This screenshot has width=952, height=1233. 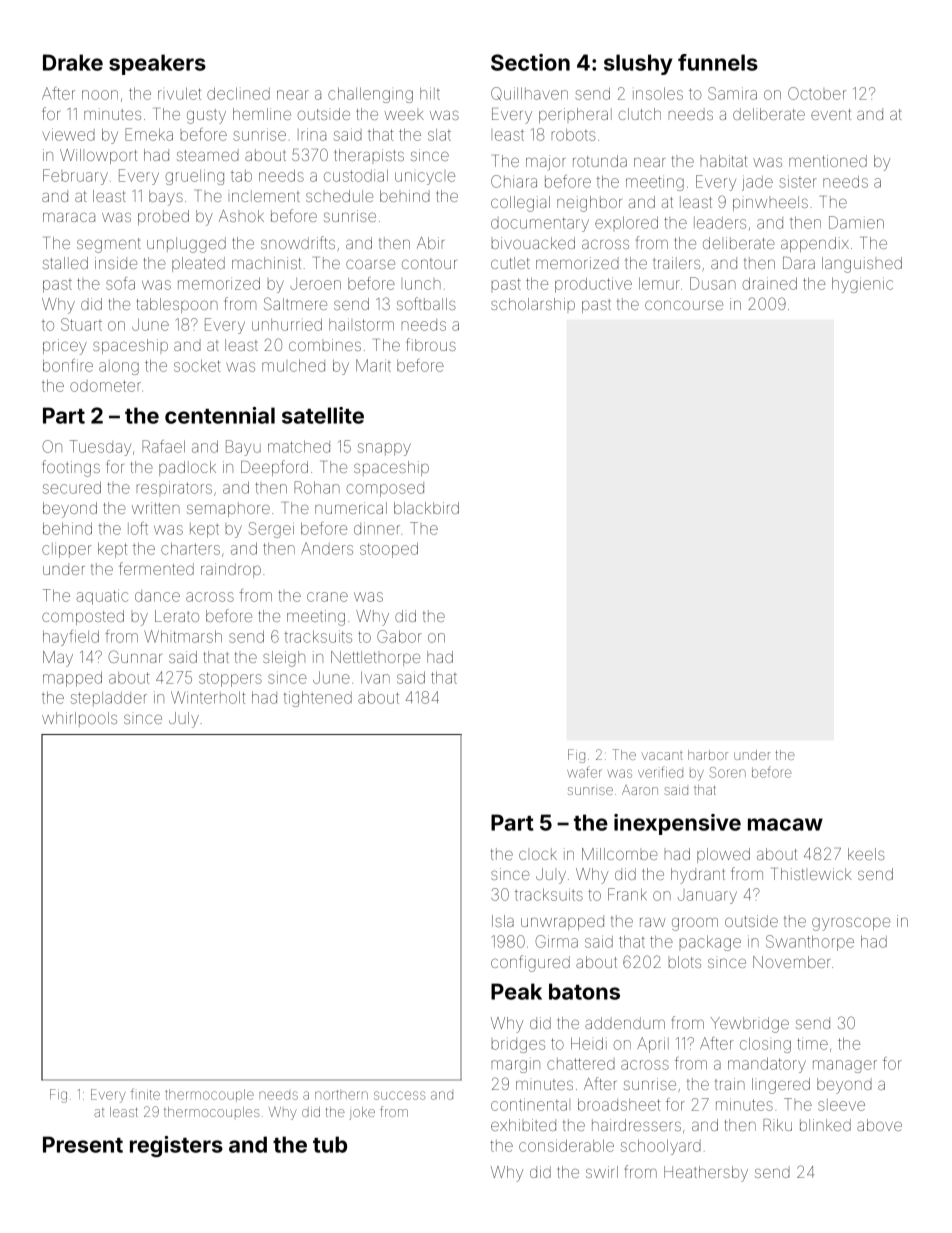 I want to click on sister, so click(x=798, y=181).
